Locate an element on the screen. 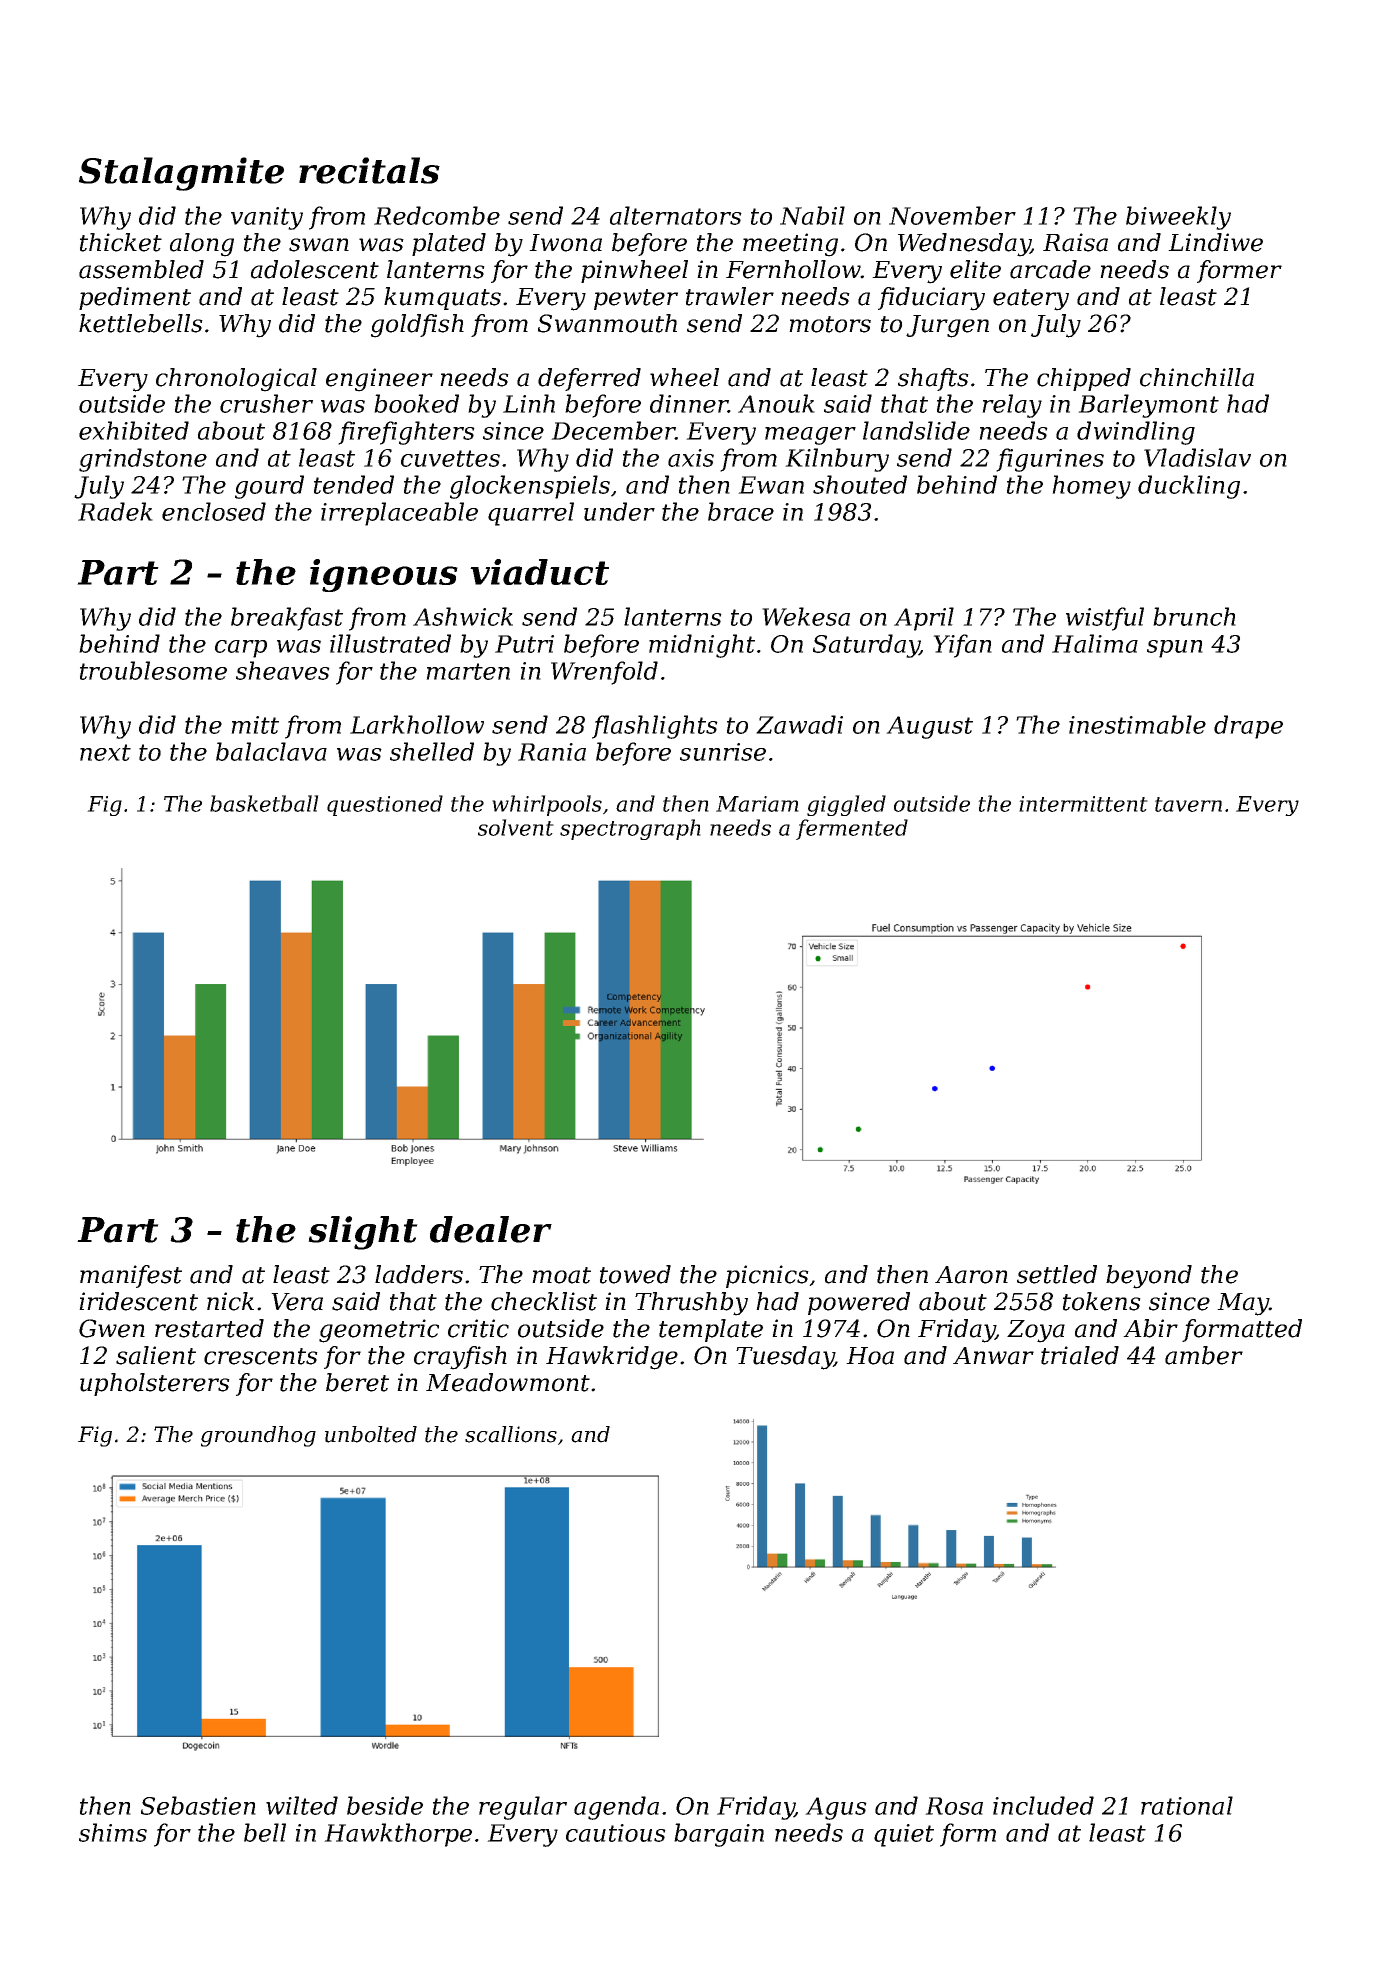  biweekly is located at coordinates (1178, 218).
